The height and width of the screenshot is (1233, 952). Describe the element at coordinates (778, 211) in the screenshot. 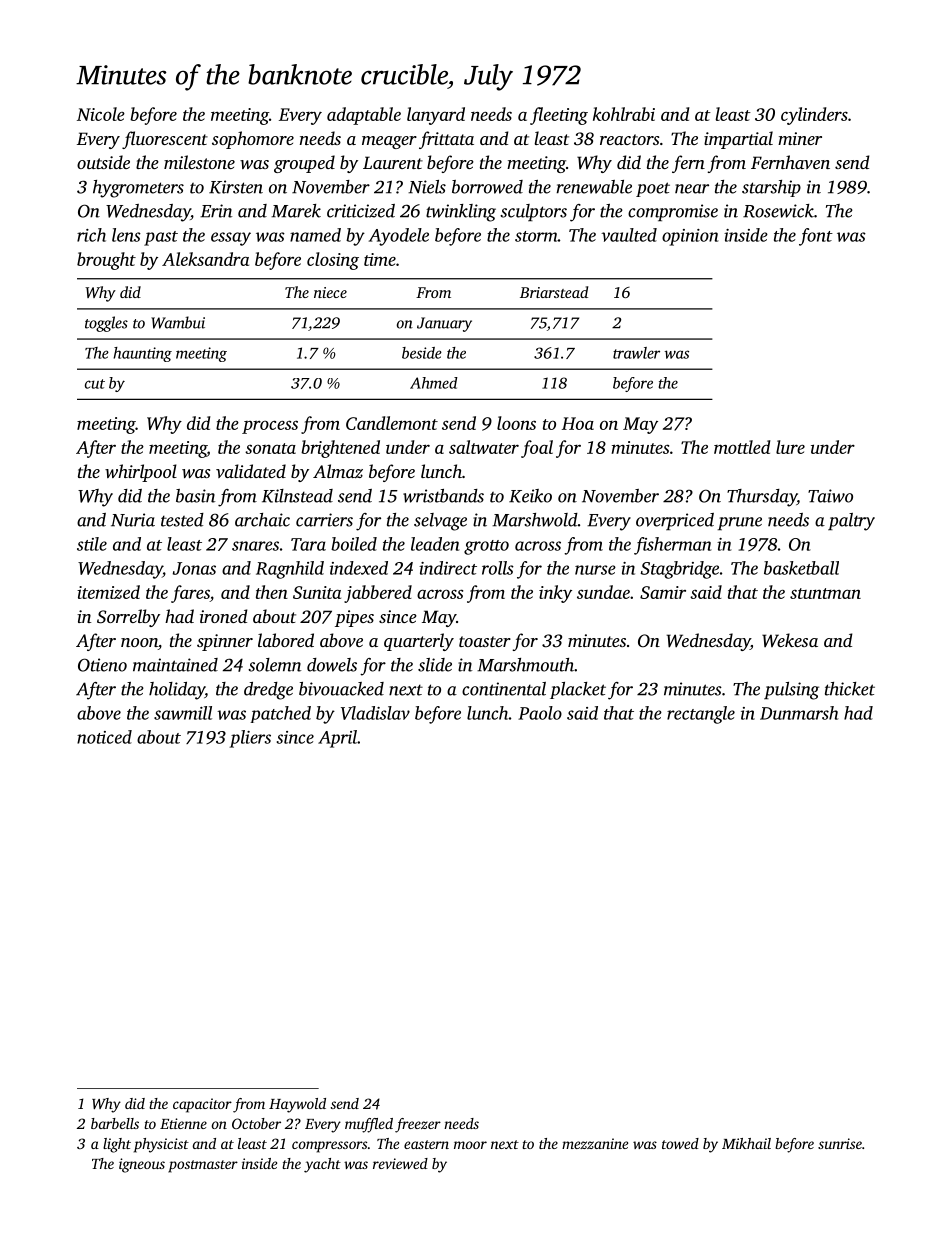

I see `Rosewick` at that location.
